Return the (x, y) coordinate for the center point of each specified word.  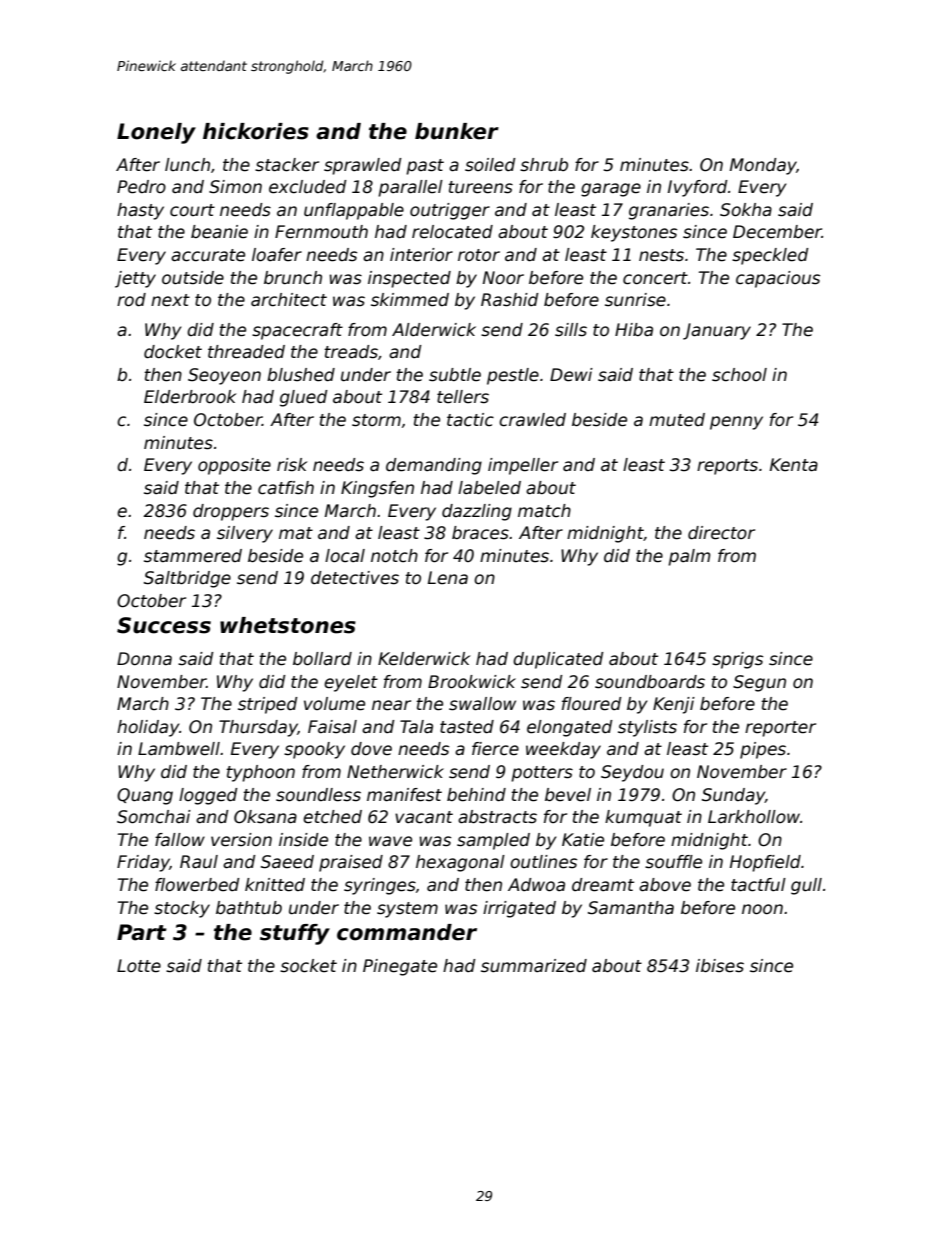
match (544, 511)
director (721, 533)
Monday (763, 166)
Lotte (139, 966)
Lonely (156, 133)
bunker (457, 131)
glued (304, 398)
